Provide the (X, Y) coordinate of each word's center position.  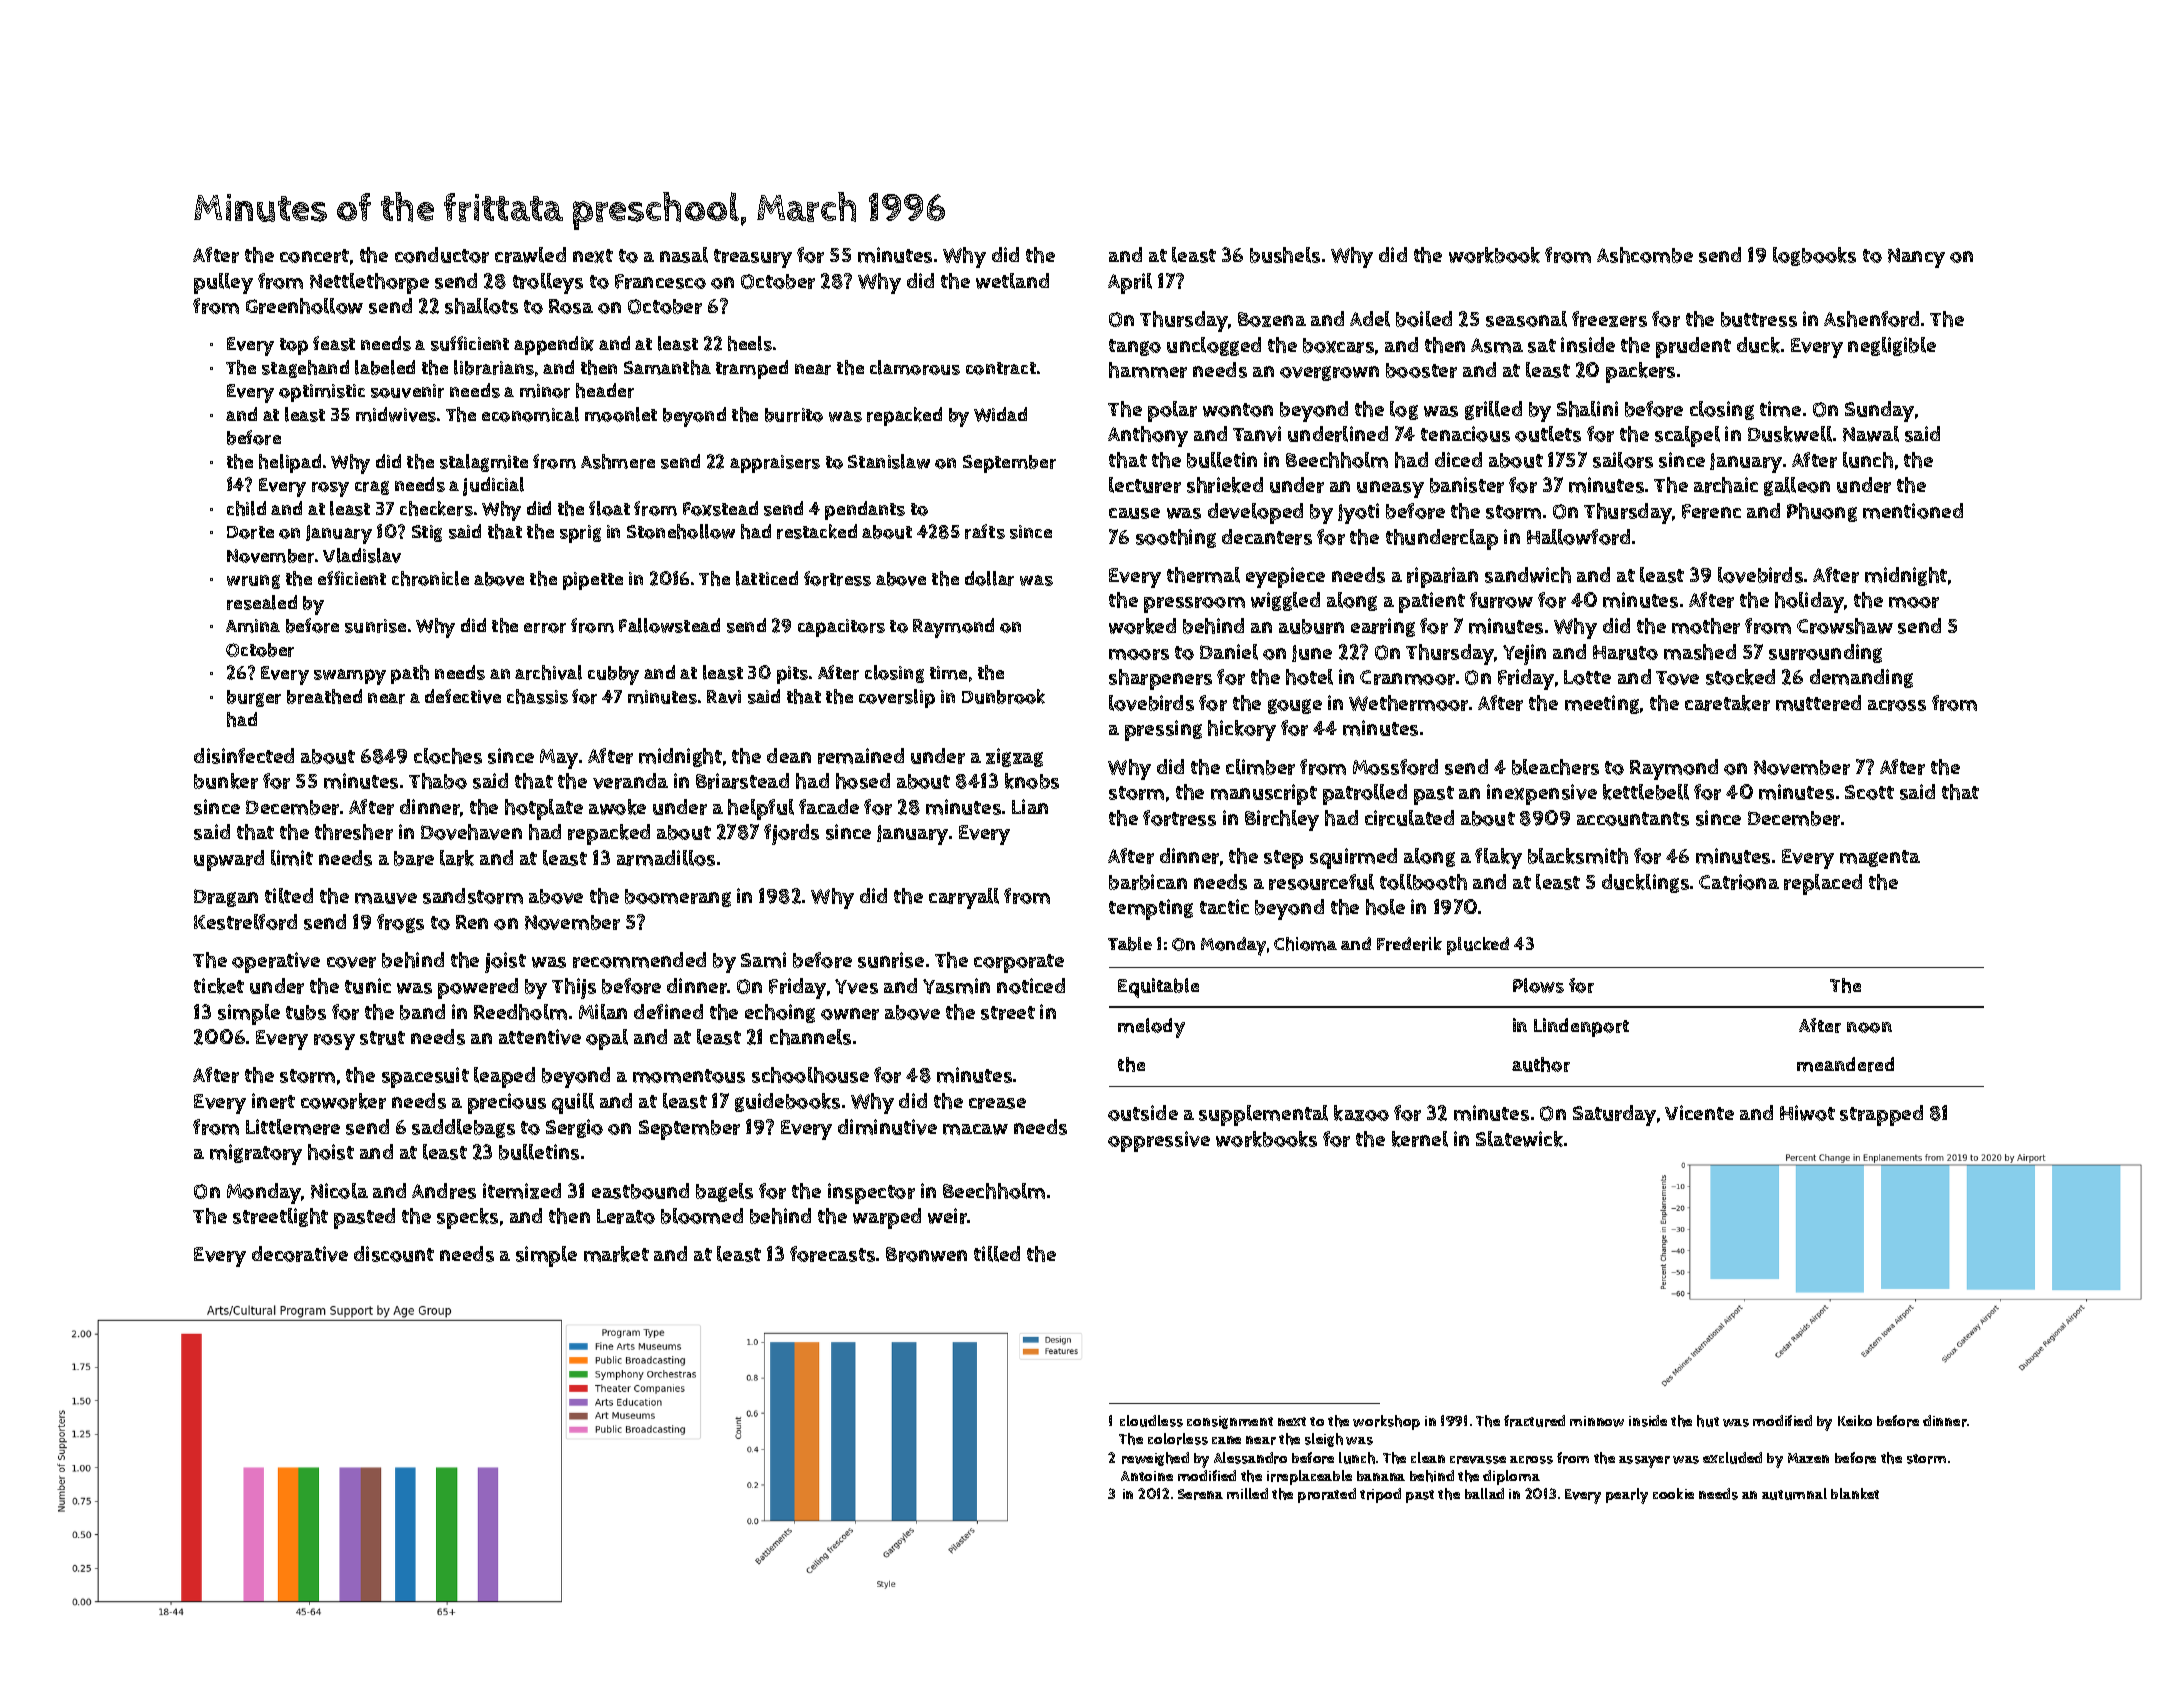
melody (1151, 1028)
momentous (689, 1076)
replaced (1823, 884)
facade (829, 806)
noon (1869, 1027)
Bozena (1272, 319)
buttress (1759, 319)
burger (254, 698)
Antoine (1147, 1476)
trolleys (548, 283)
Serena (1200, 1494)
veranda (630, 781)
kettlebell (1646, 792)
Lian (1030, 806)
